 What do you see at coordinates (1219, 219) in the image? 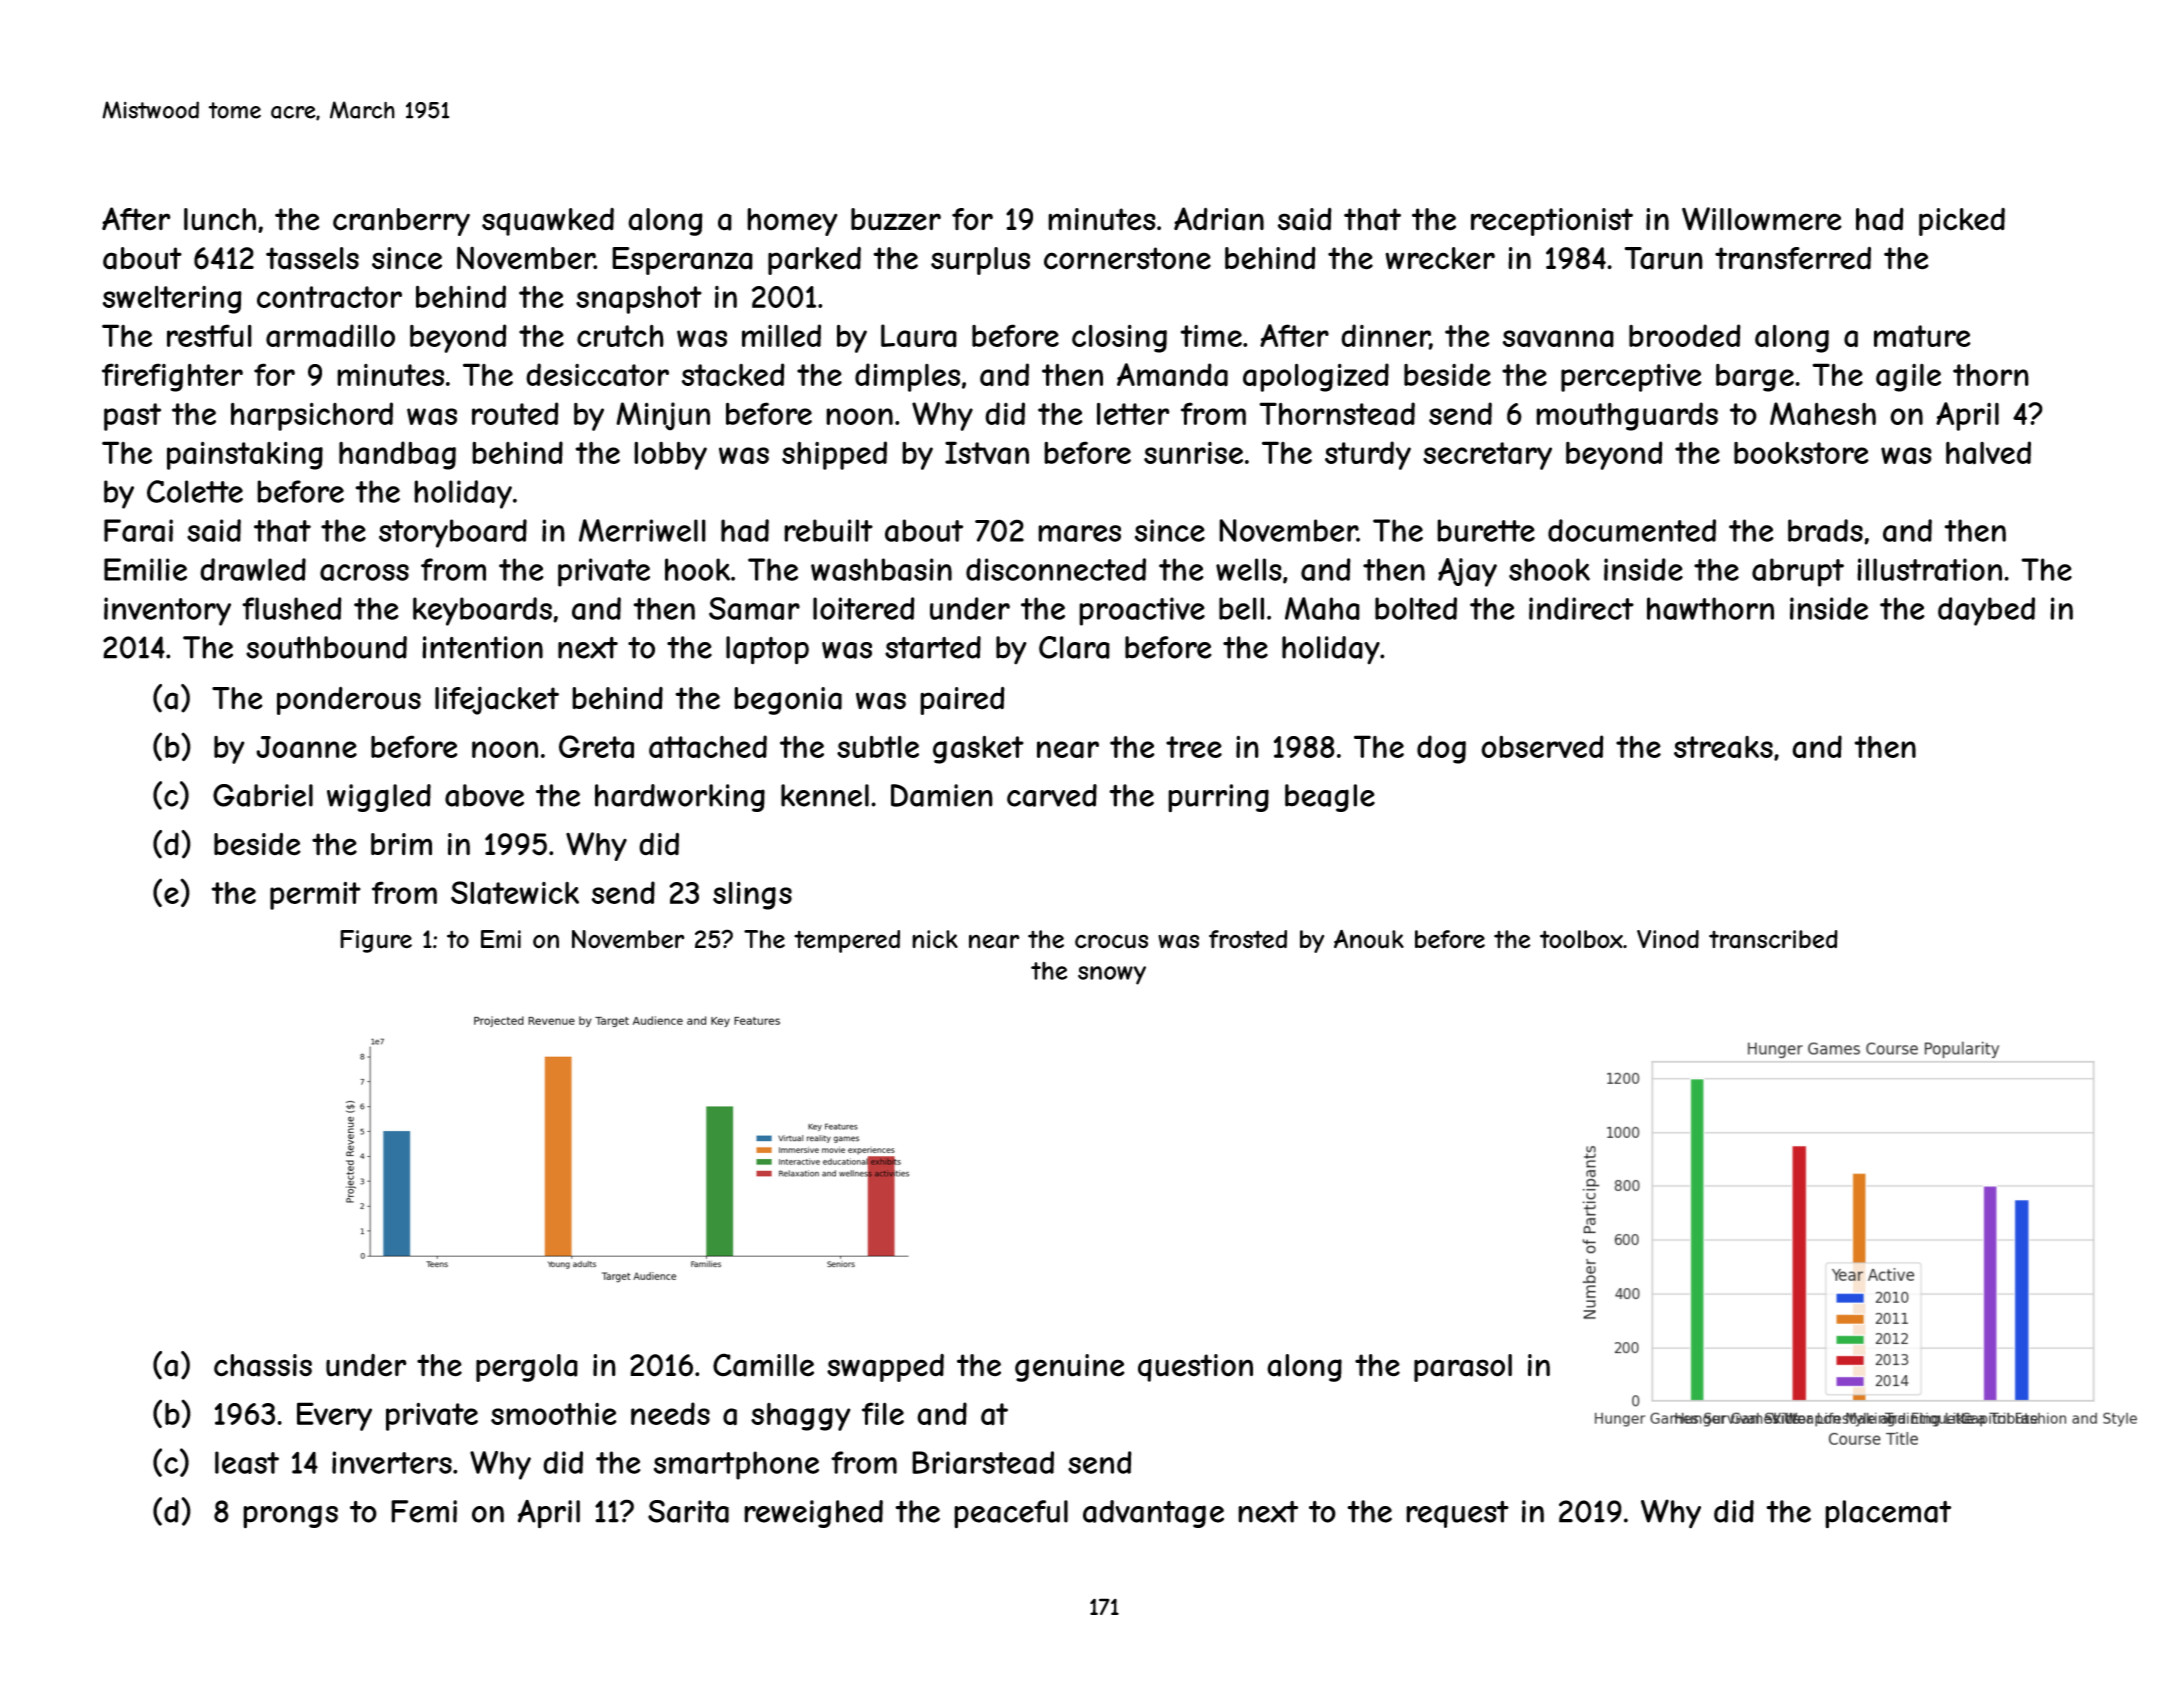
I see `Adrian` at bounding box center [1219, 219].
